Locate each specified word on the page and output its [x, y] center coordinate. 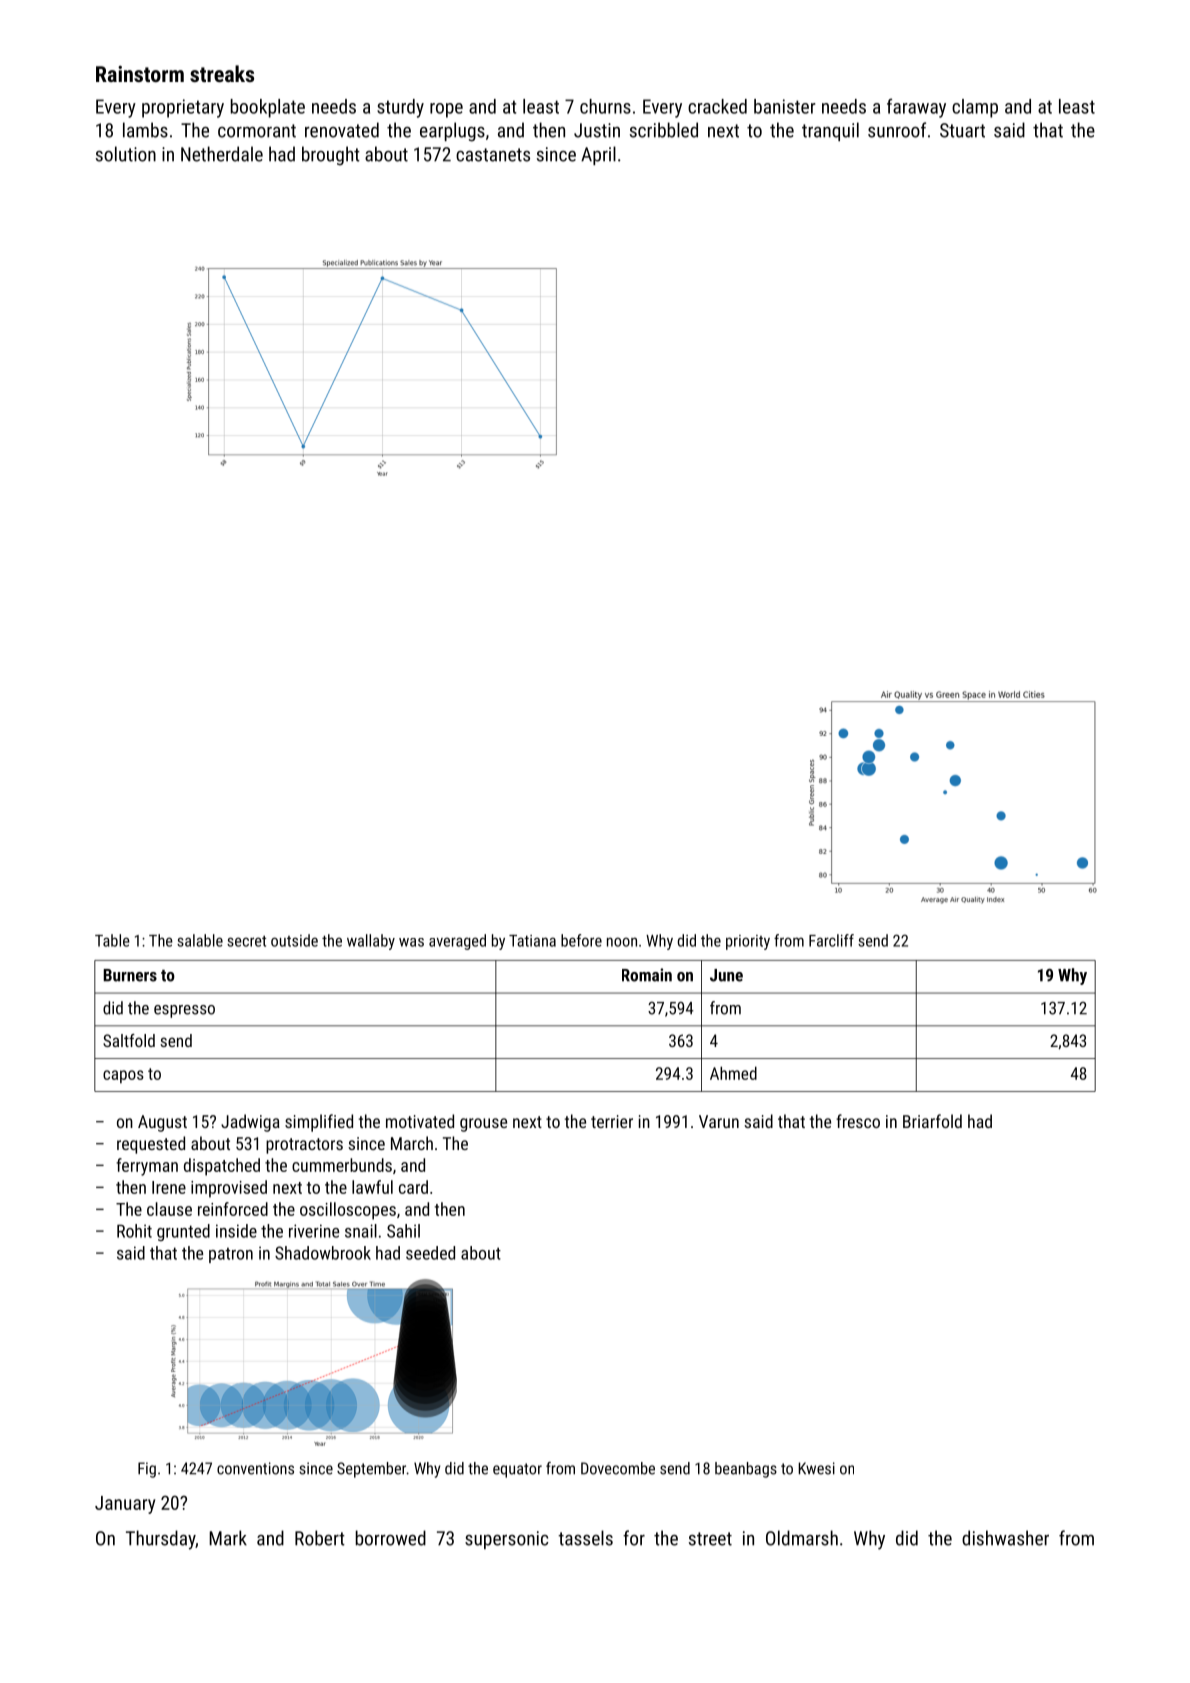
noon [622, 942]
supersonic [507, 1540]
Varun [719, 1121]
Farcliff [831, 940]
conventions [255, 1468]
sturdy [400, 108]
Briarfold [932, 1121]
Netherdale [222, 154]
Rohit [134, 1231]
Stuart [962, 130]
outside [294, 940]
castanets [493, 155]
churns [605, 106]
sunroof [897, 130]
